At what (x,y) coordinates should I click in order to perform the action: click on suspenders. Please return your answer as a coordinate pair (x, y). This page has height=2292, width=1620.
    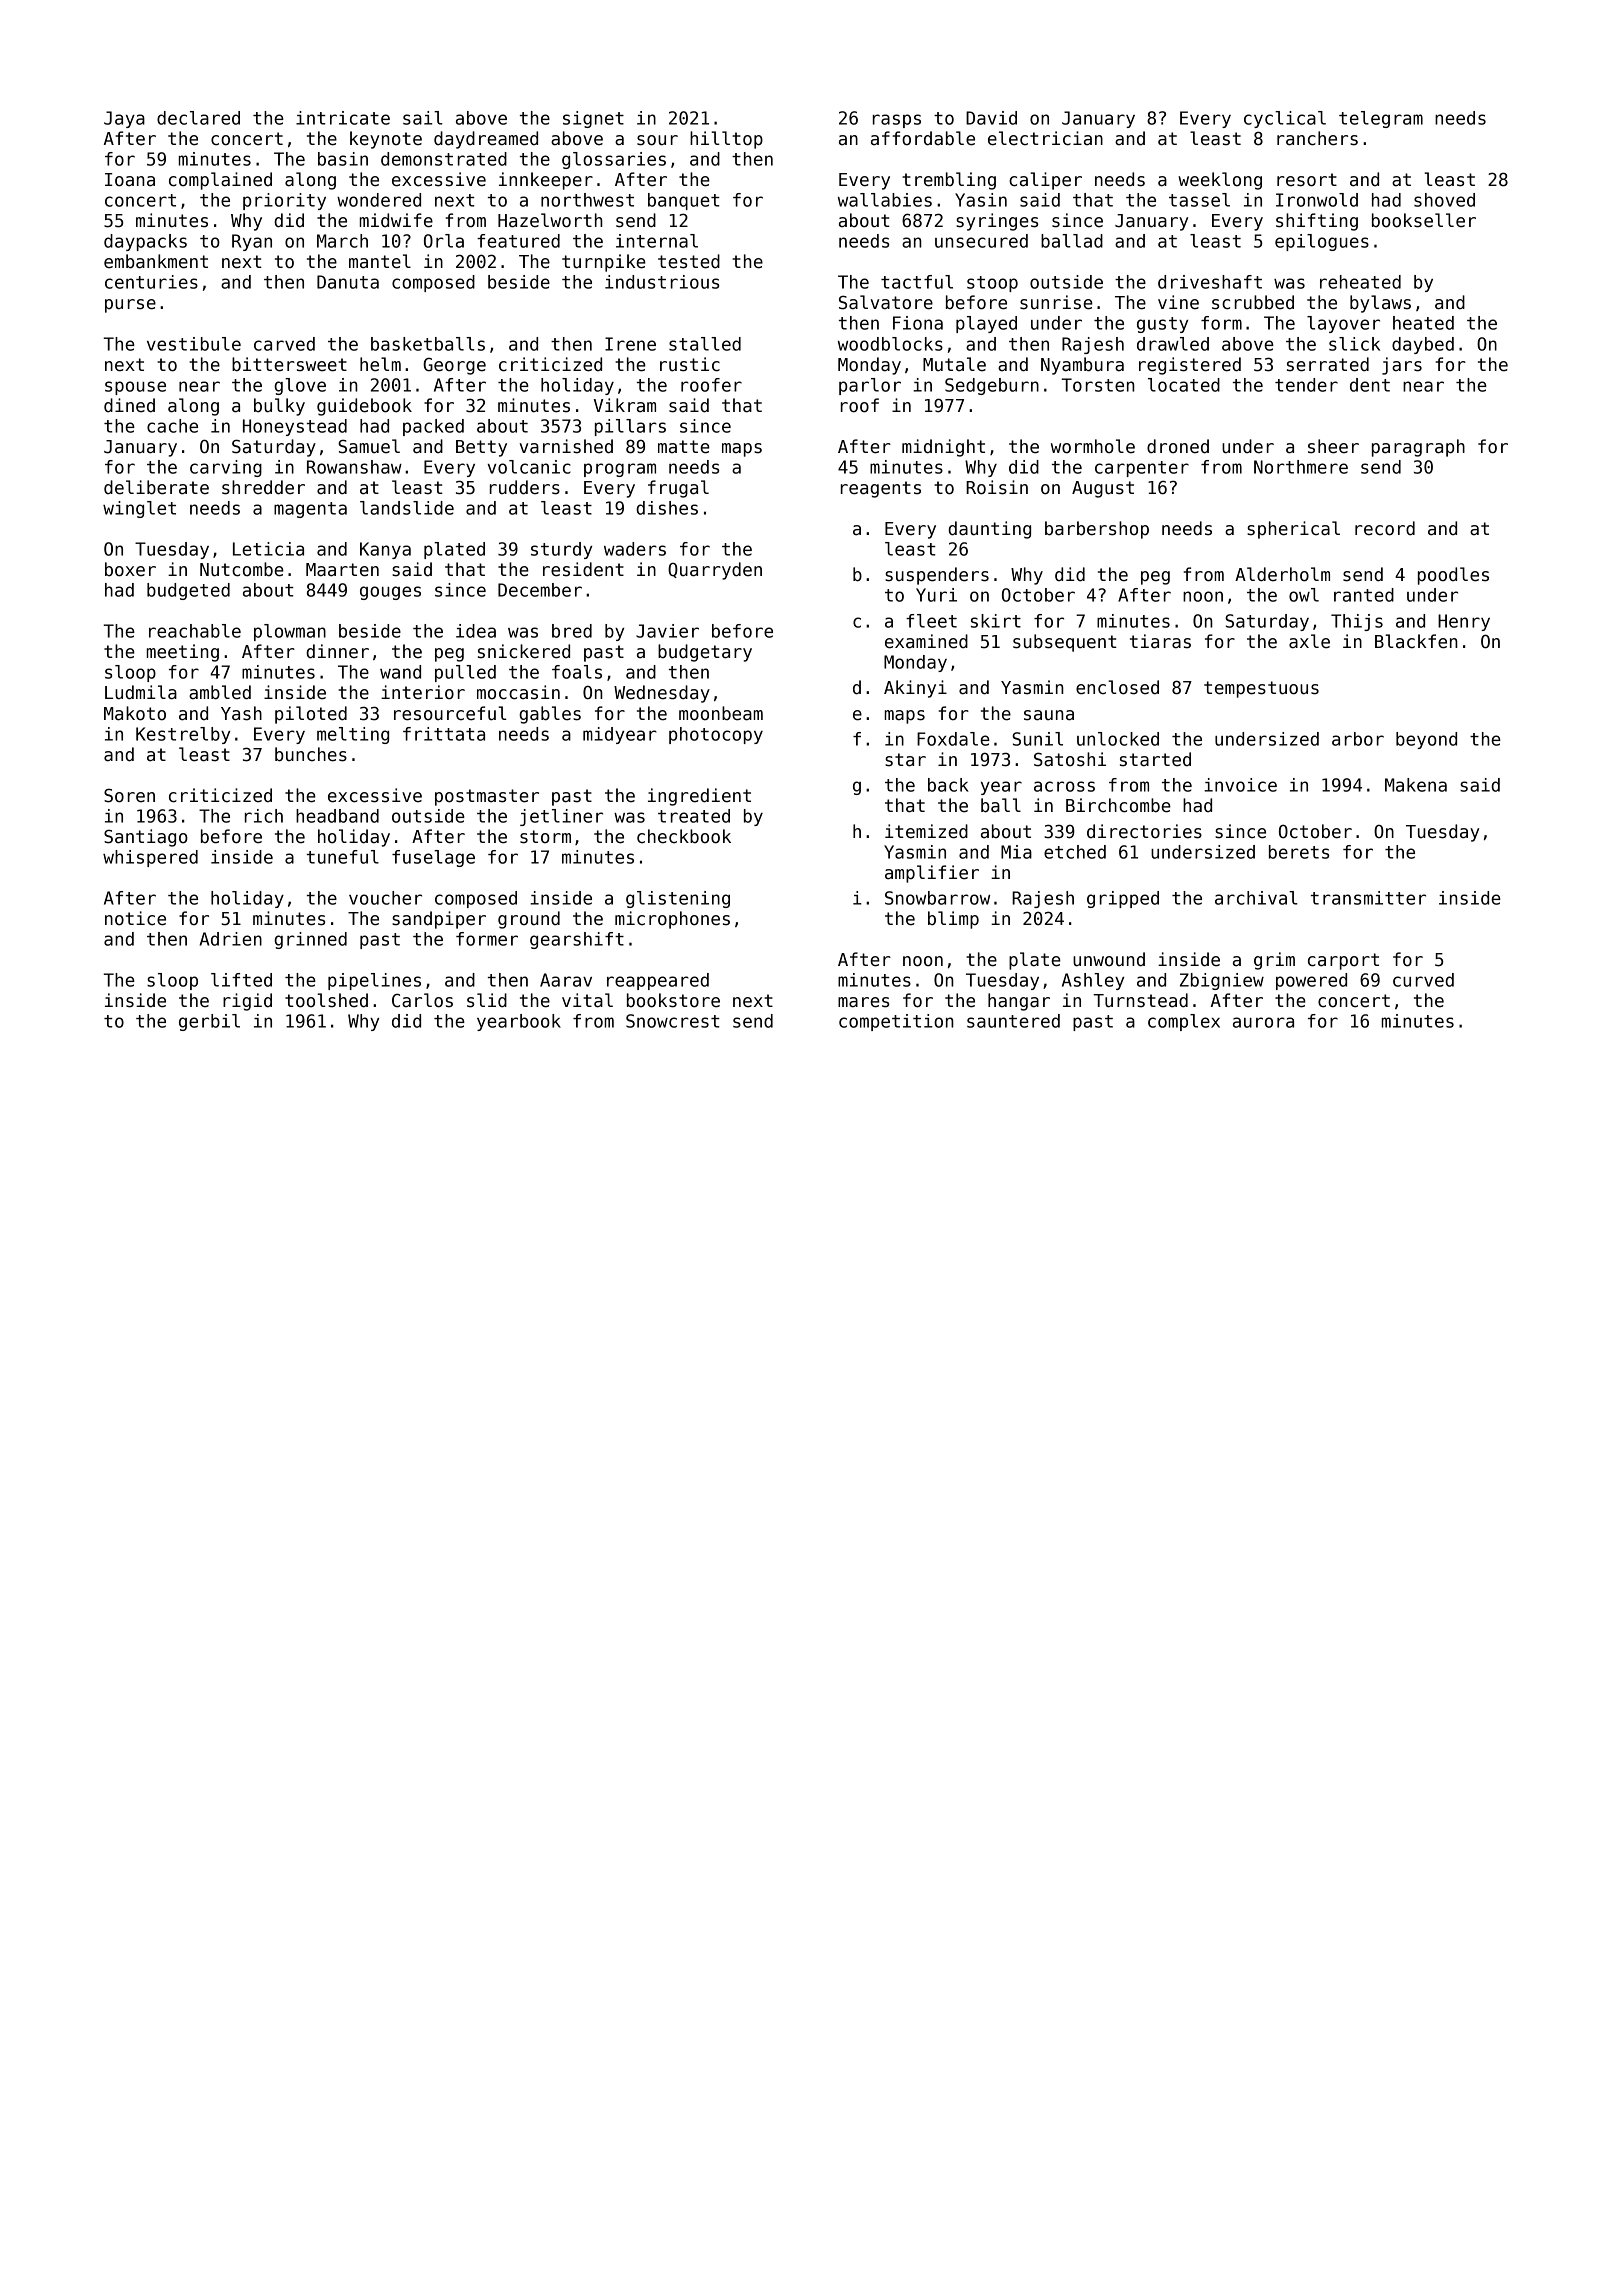
    Looking at the image, I should click on (937, 576).
